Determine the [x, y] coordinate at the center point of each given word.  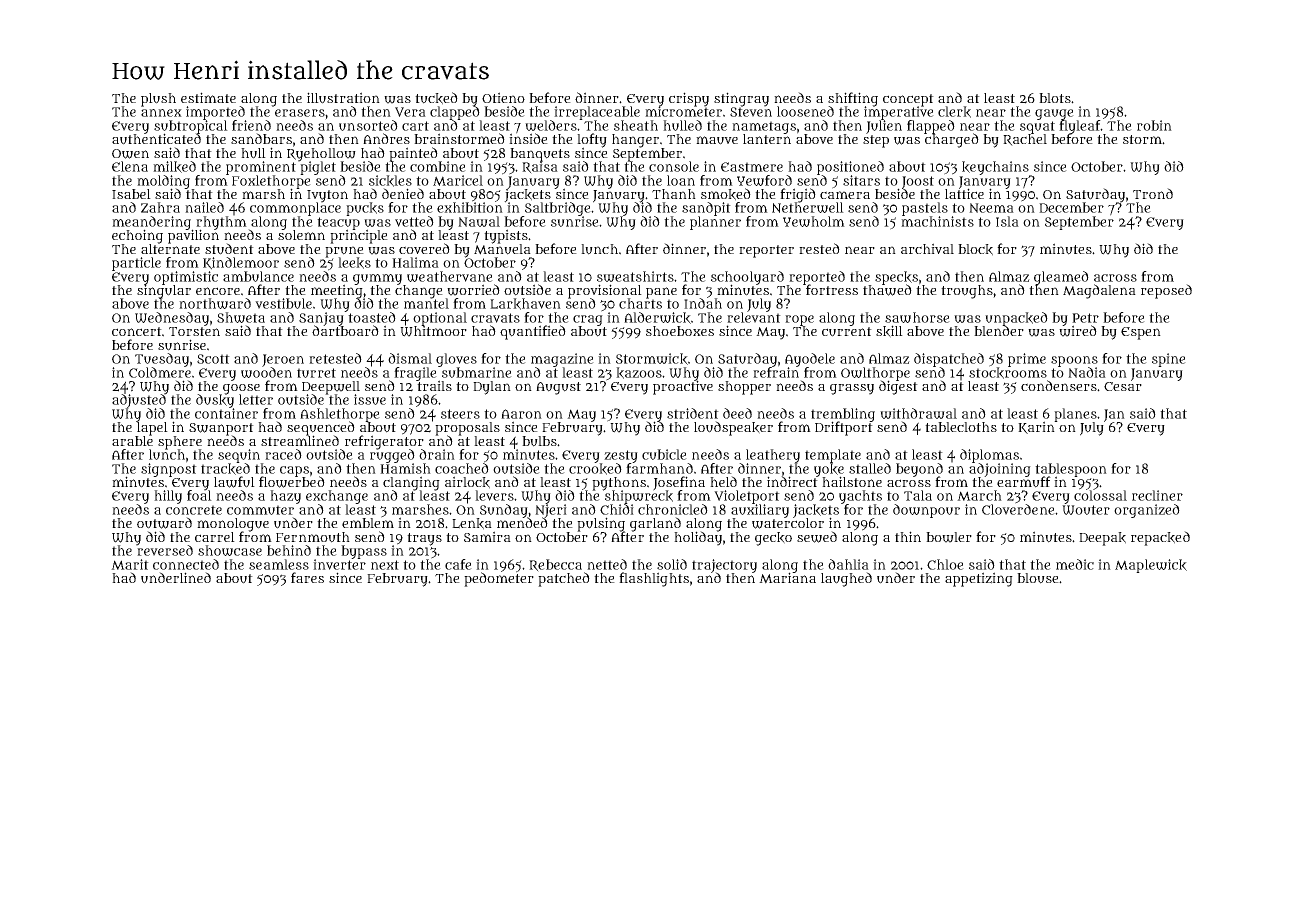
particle [136, 264]
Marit [130, 564]
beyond [919, 470]
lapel [152, 429]
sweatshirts [635, 276]
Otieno [503, 97]
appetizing [979, 579]
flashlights [654, 579]
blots [1055, 98]
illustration [343, 98]
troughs [967, 292]
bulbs [539, 441]
